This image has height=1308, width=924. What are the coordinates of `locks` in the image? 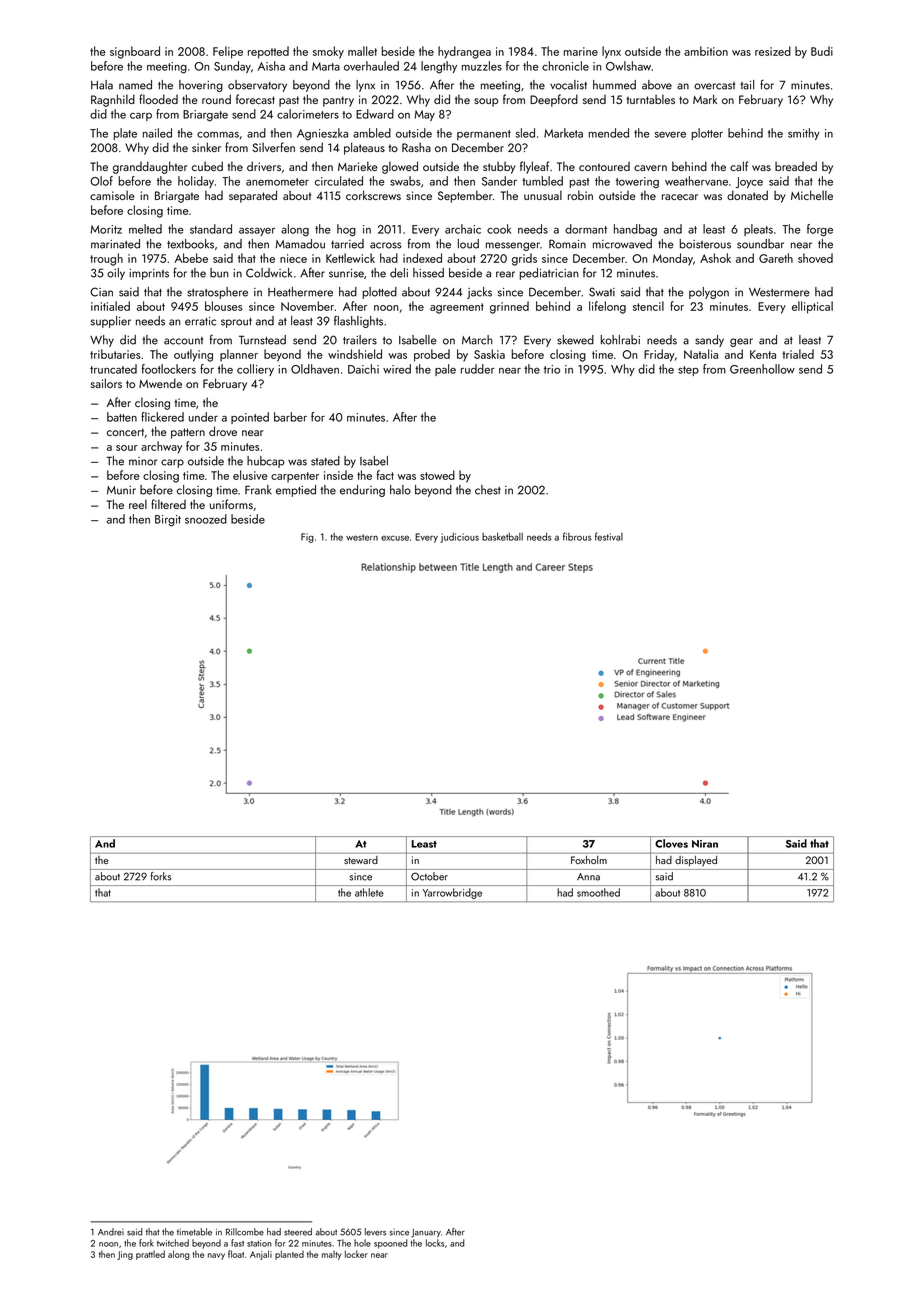 It's located at (435, 1243).
